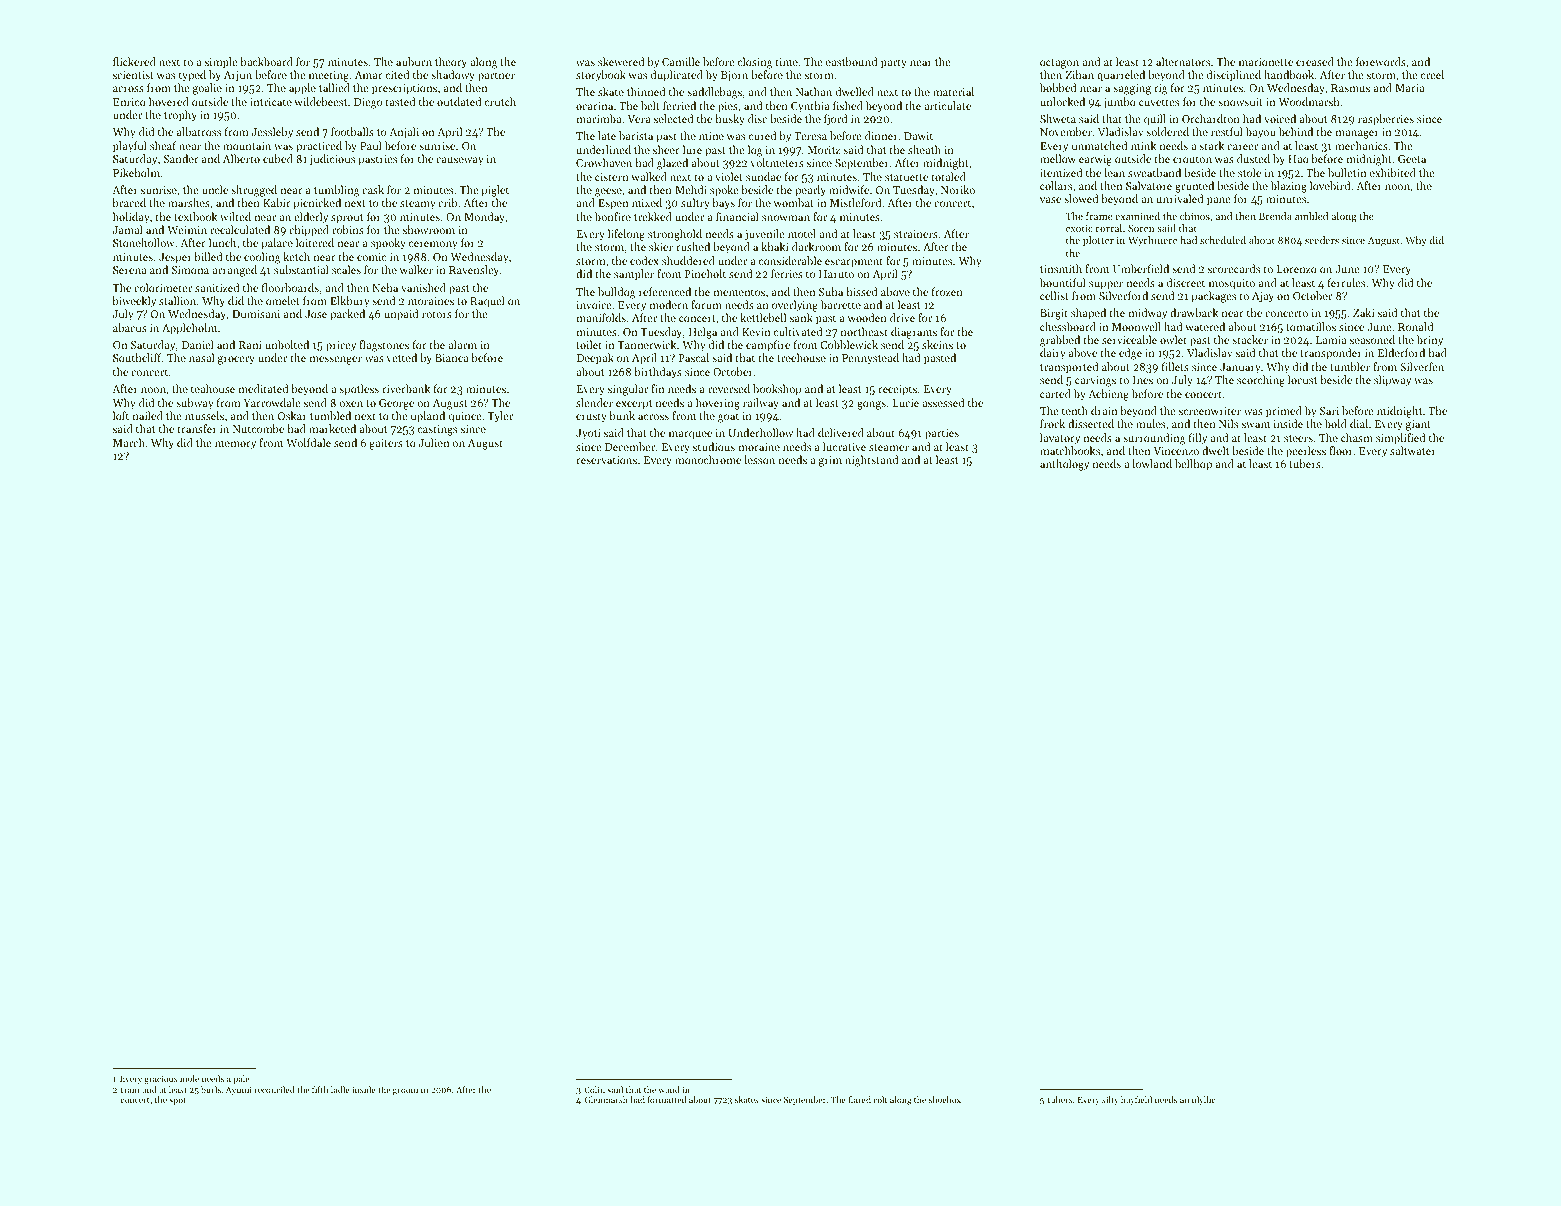  What do you see at coordinates (239, 1091) in the screenshot?
I see `Ayumi` at bounding box center [239, 1091].
